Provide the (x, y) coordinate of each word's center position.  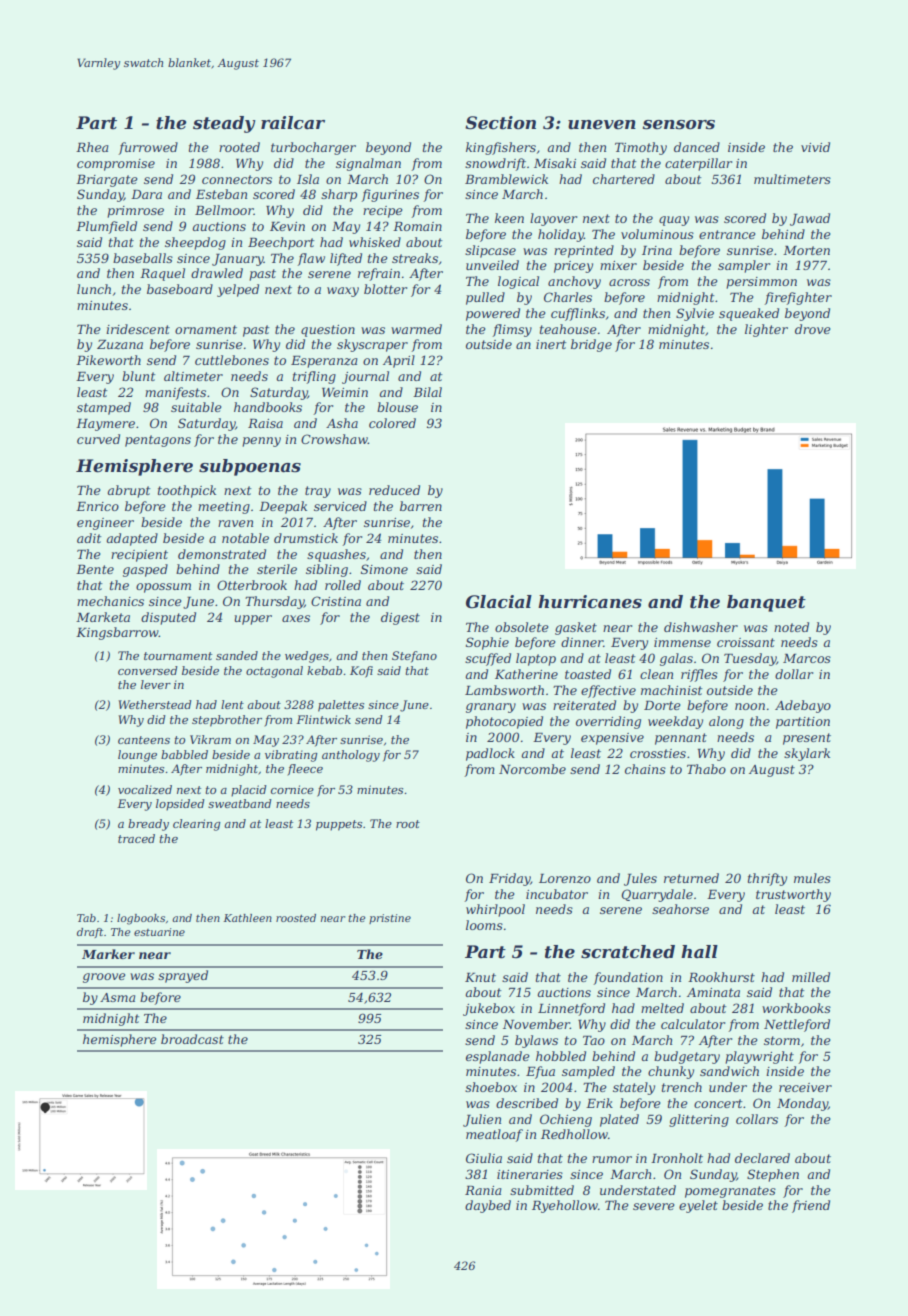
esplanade (498, 1057)
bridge (591, 345)
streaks (415, 258)
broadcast (192, 1039)
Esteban (221, 194)
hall (699, 951)
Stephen (773, 1175)
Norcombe (532, 769)
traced (136, 838)
